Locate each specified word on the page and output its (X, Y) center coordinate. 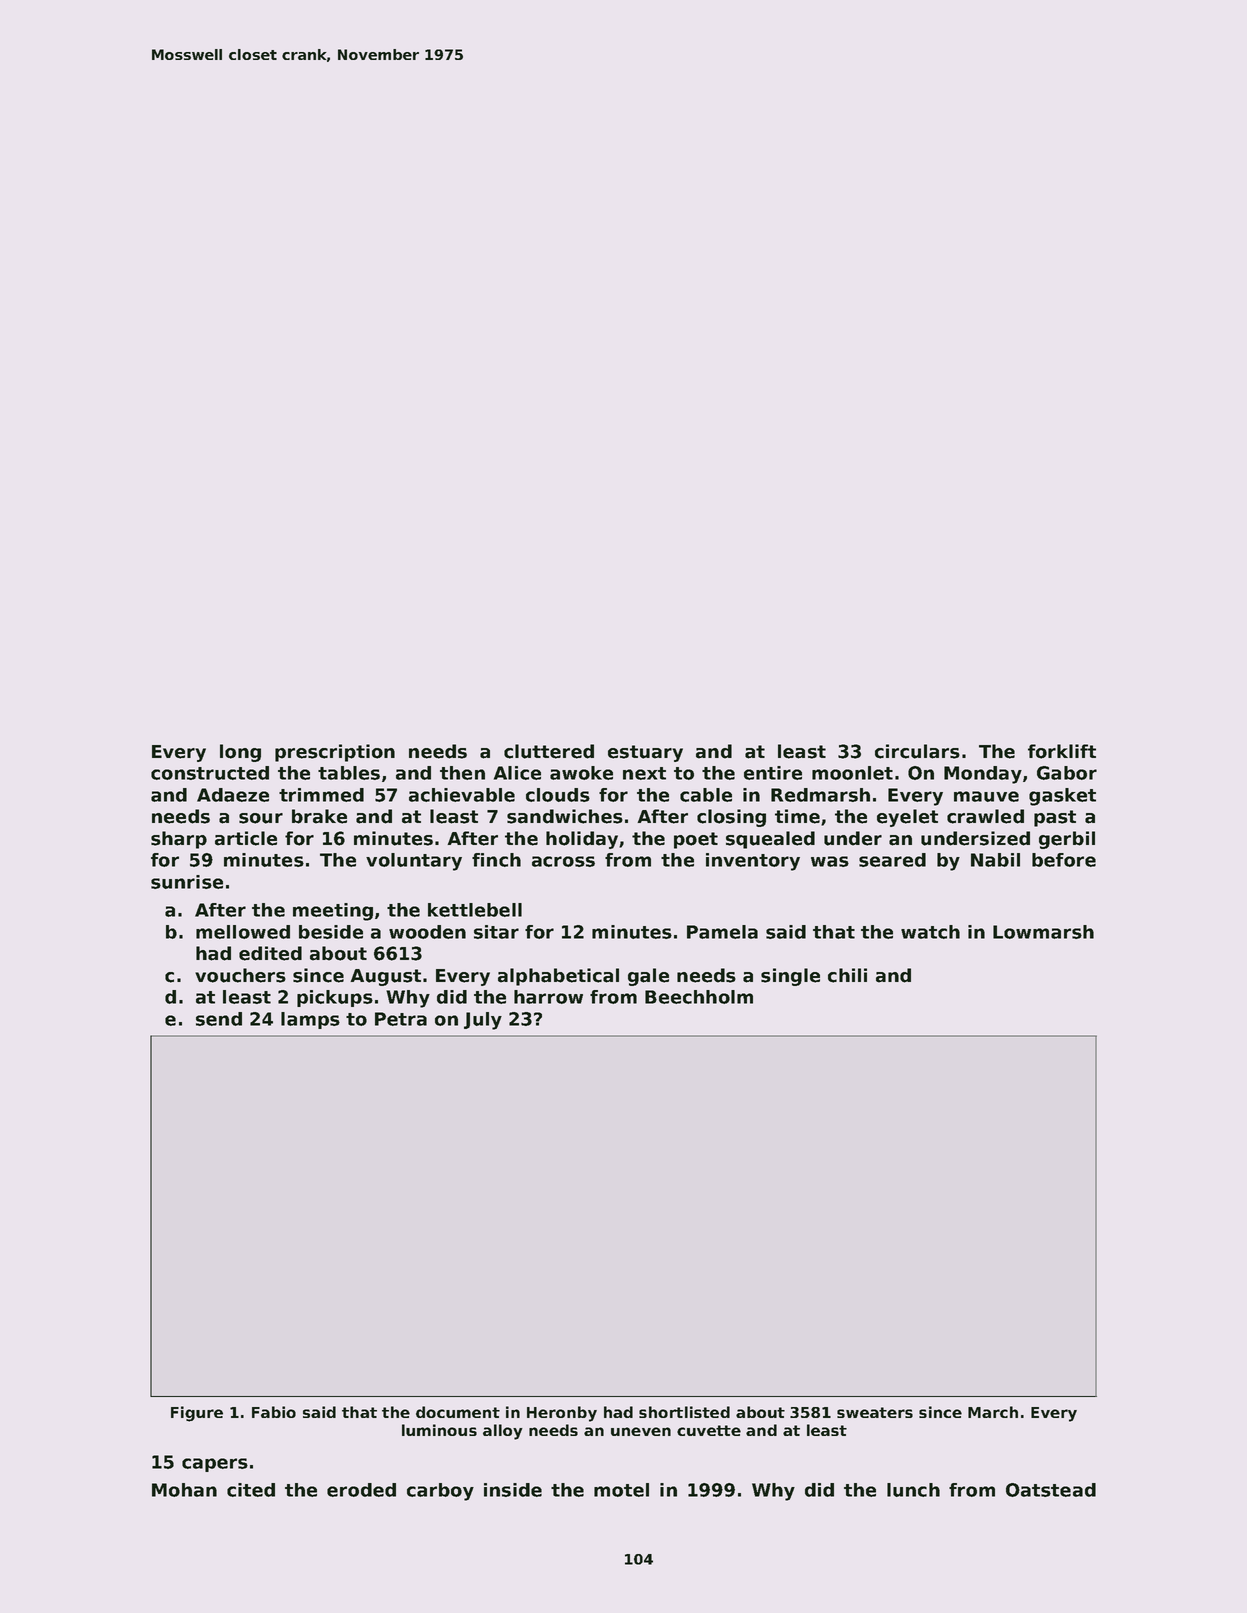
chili (847, 975)
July (483, 1021)
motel (621, 1490)
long (240, 753)
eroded (361, 1490)
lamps (310, 1020)
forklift (1062, 751)
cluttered (549, 751)
